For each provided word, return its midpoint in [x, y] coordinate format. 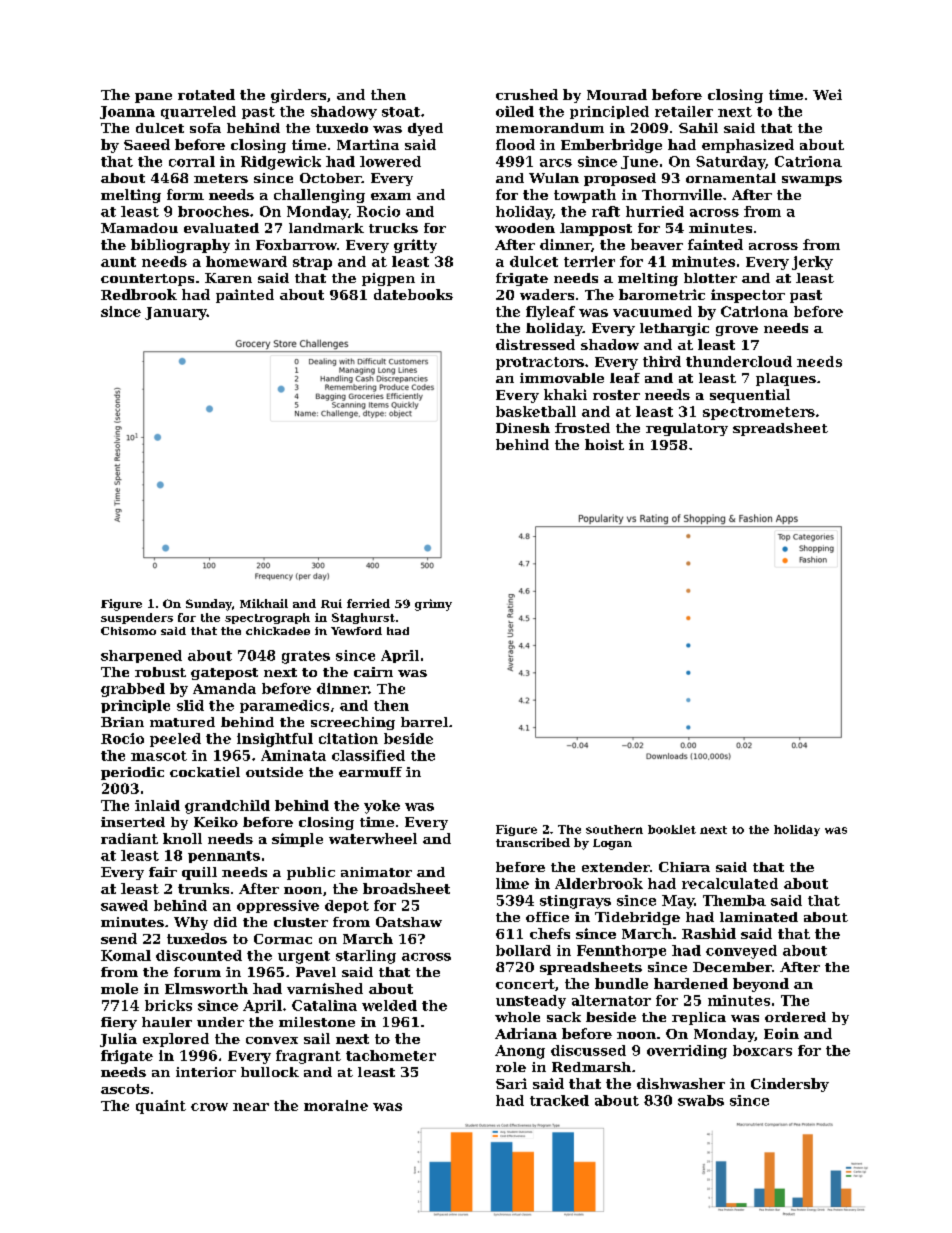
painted [245, 296]
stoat [401, 112]
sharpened [141, 656]
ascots [125, 1089]
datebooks [413, 294]
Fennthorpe [621, 951]
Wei [827, 94]
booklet [672, 829]
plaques [786, 379]
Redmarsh [591, 1067]
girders [298, 96]
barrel [424, 722]
